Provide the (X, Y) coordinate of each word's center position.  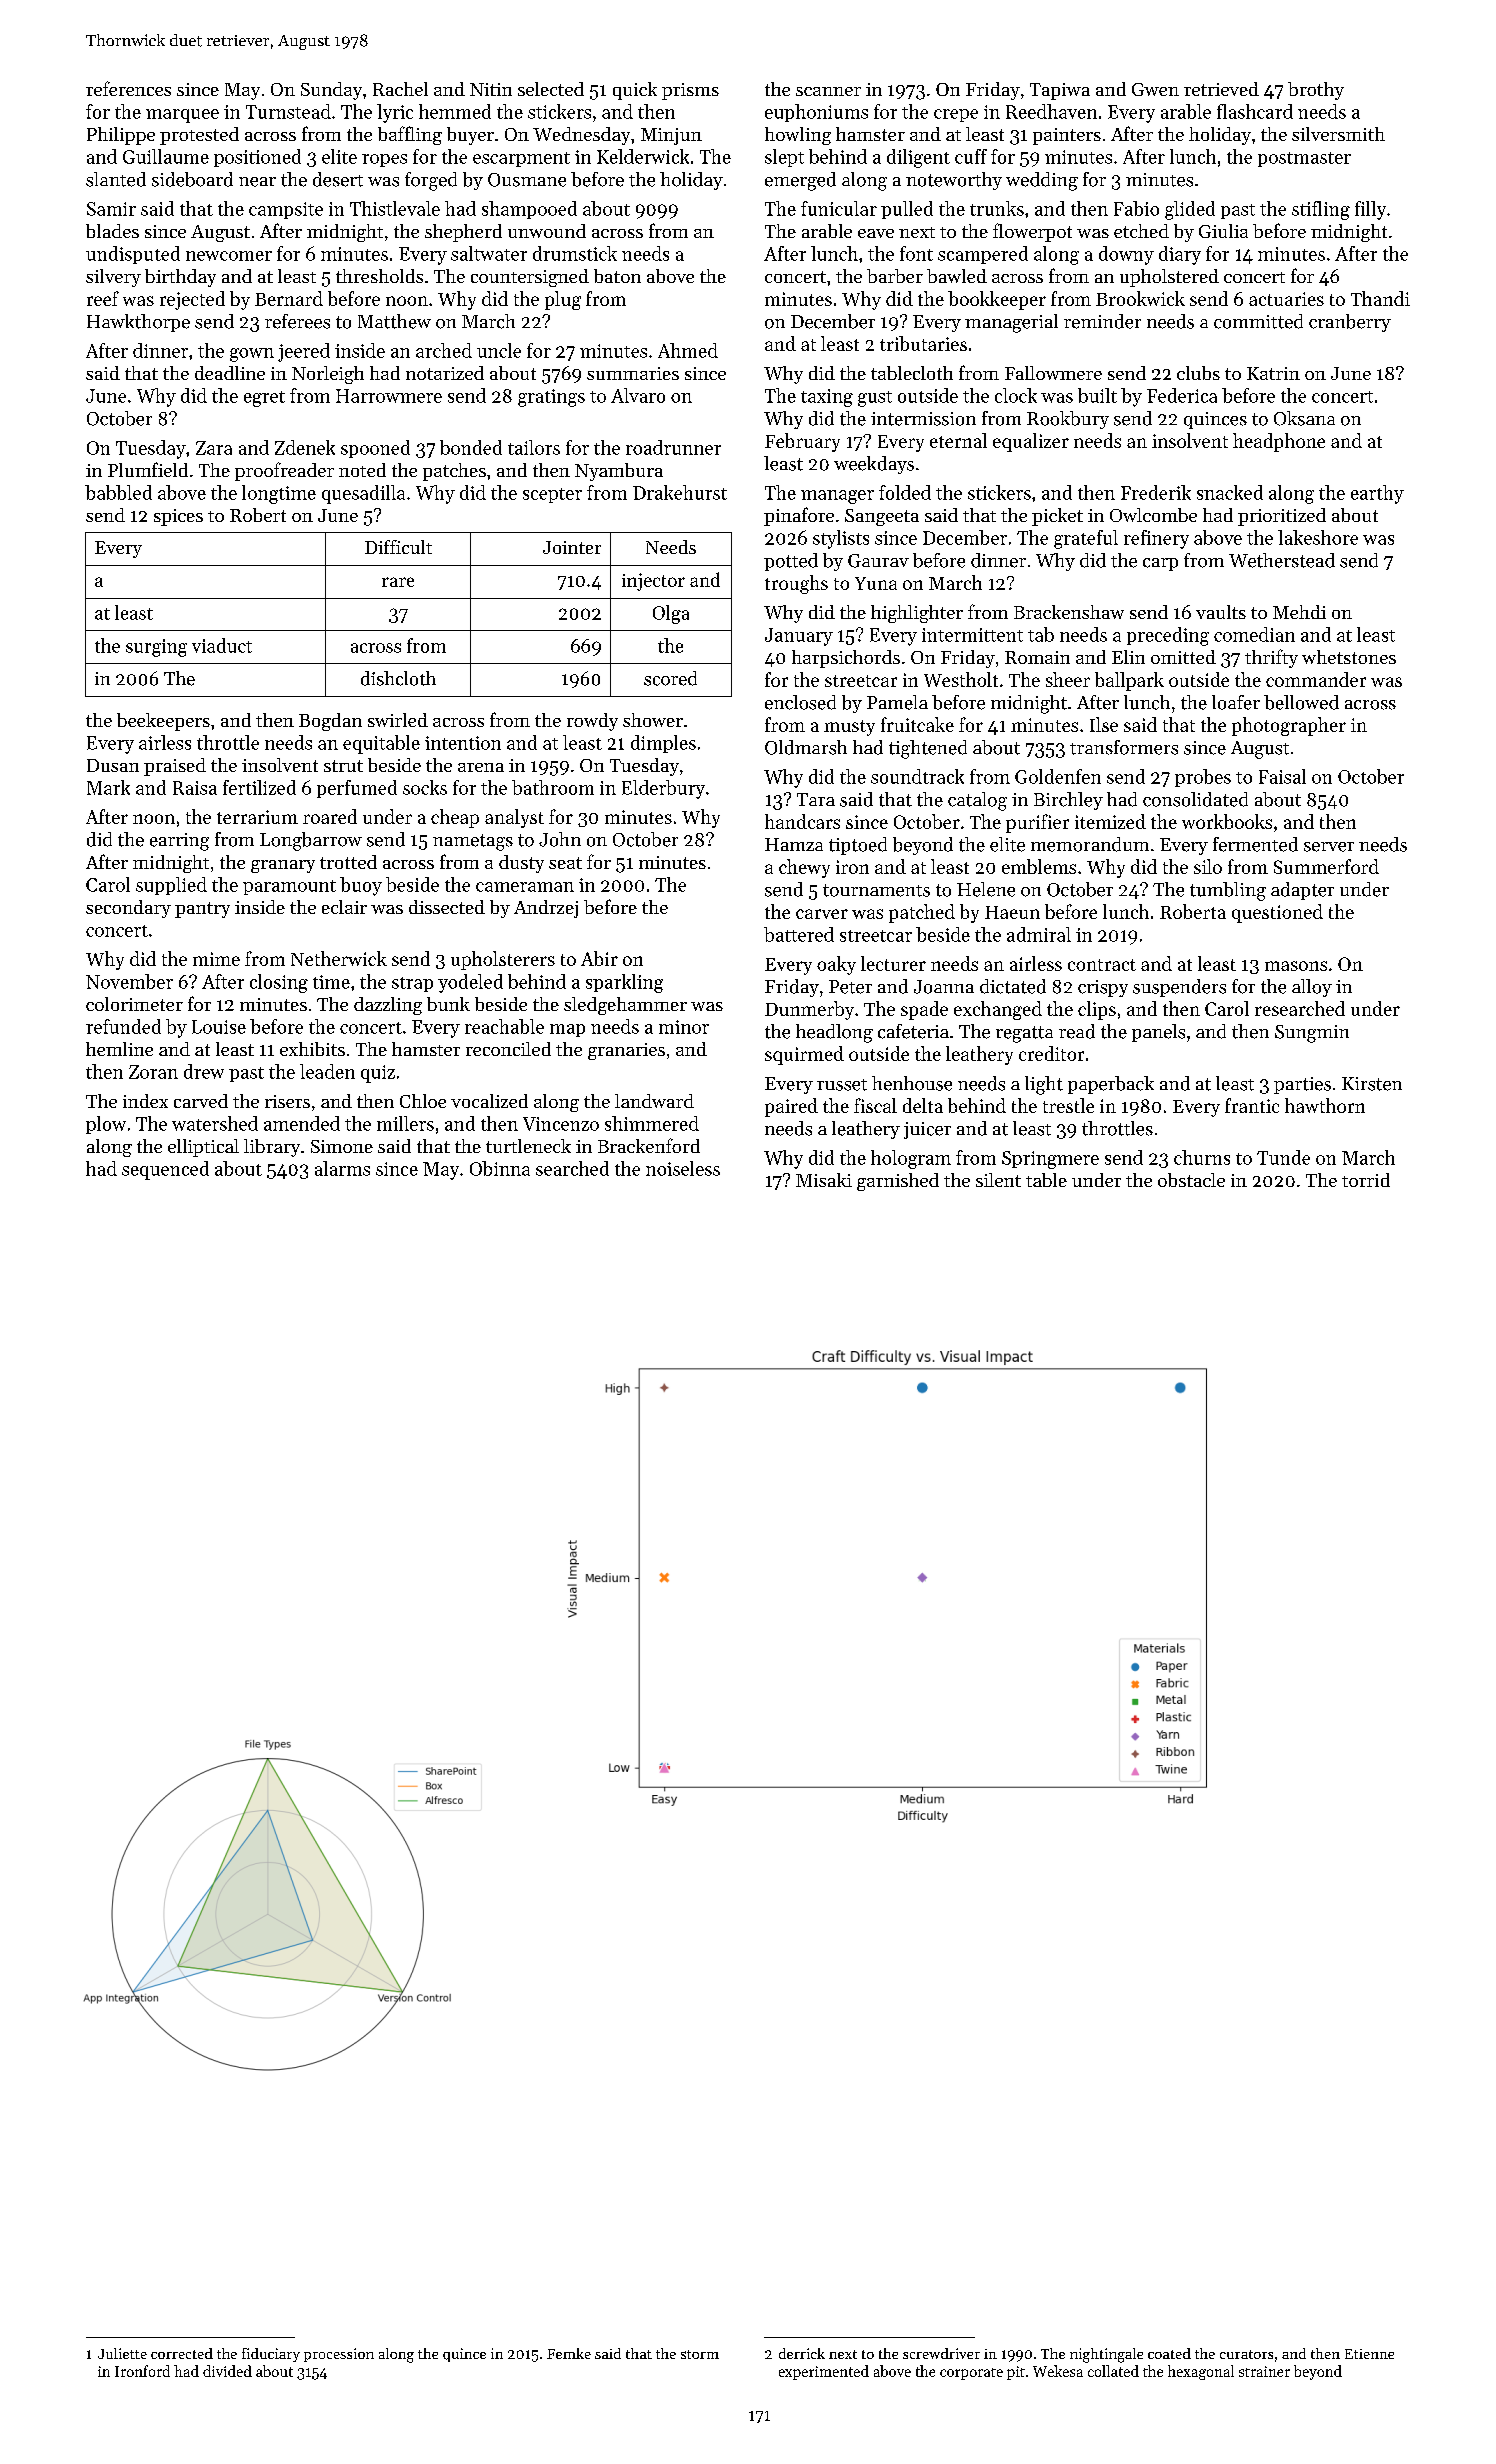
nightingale (1106, 2355)
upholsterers (503, 960)
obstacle (1191, 1180)
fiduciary (271, 2355)
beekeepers (163, 722)
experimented (824, 2372)
